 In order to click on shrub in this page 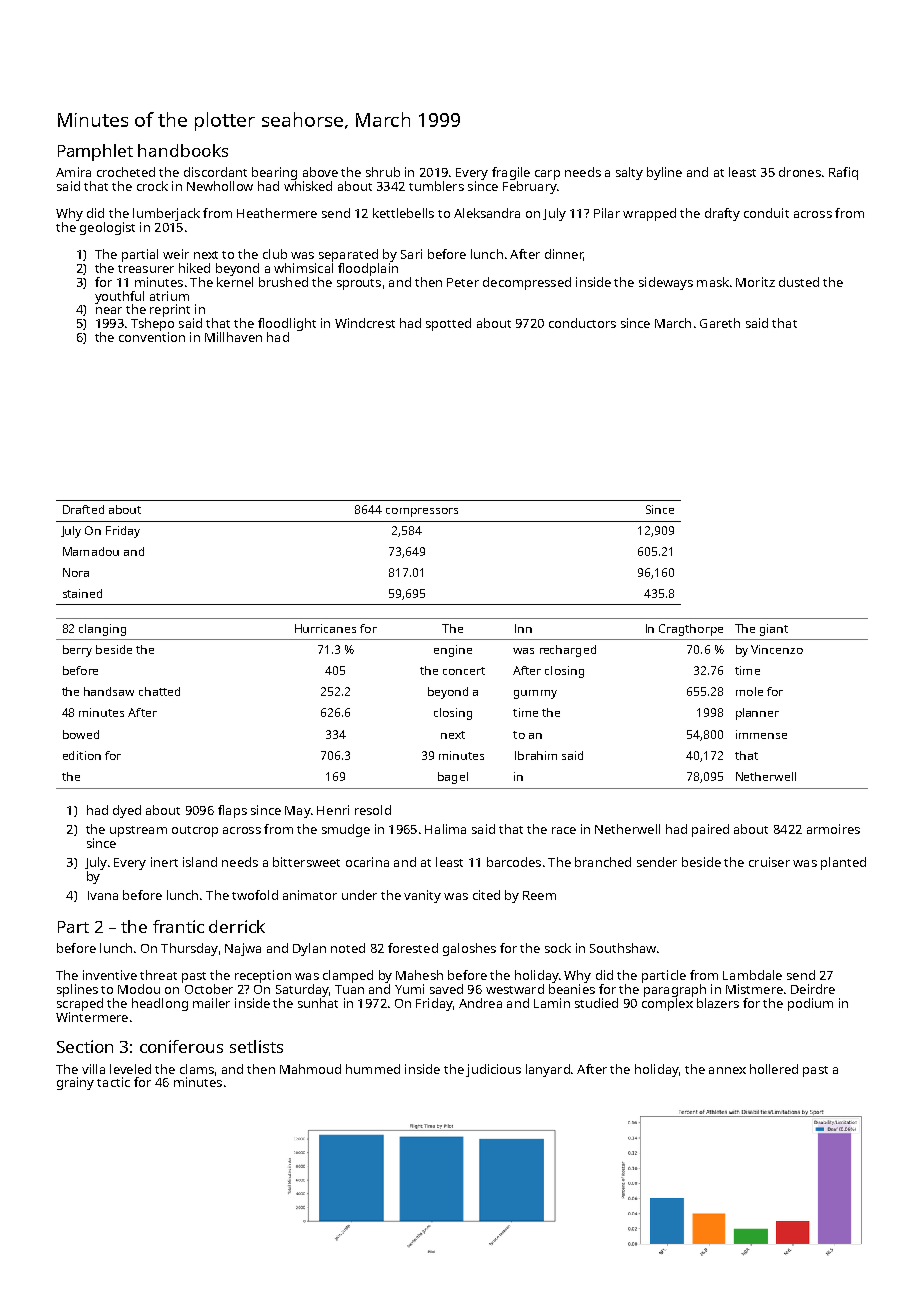, I will do `click(383, 172)`.
